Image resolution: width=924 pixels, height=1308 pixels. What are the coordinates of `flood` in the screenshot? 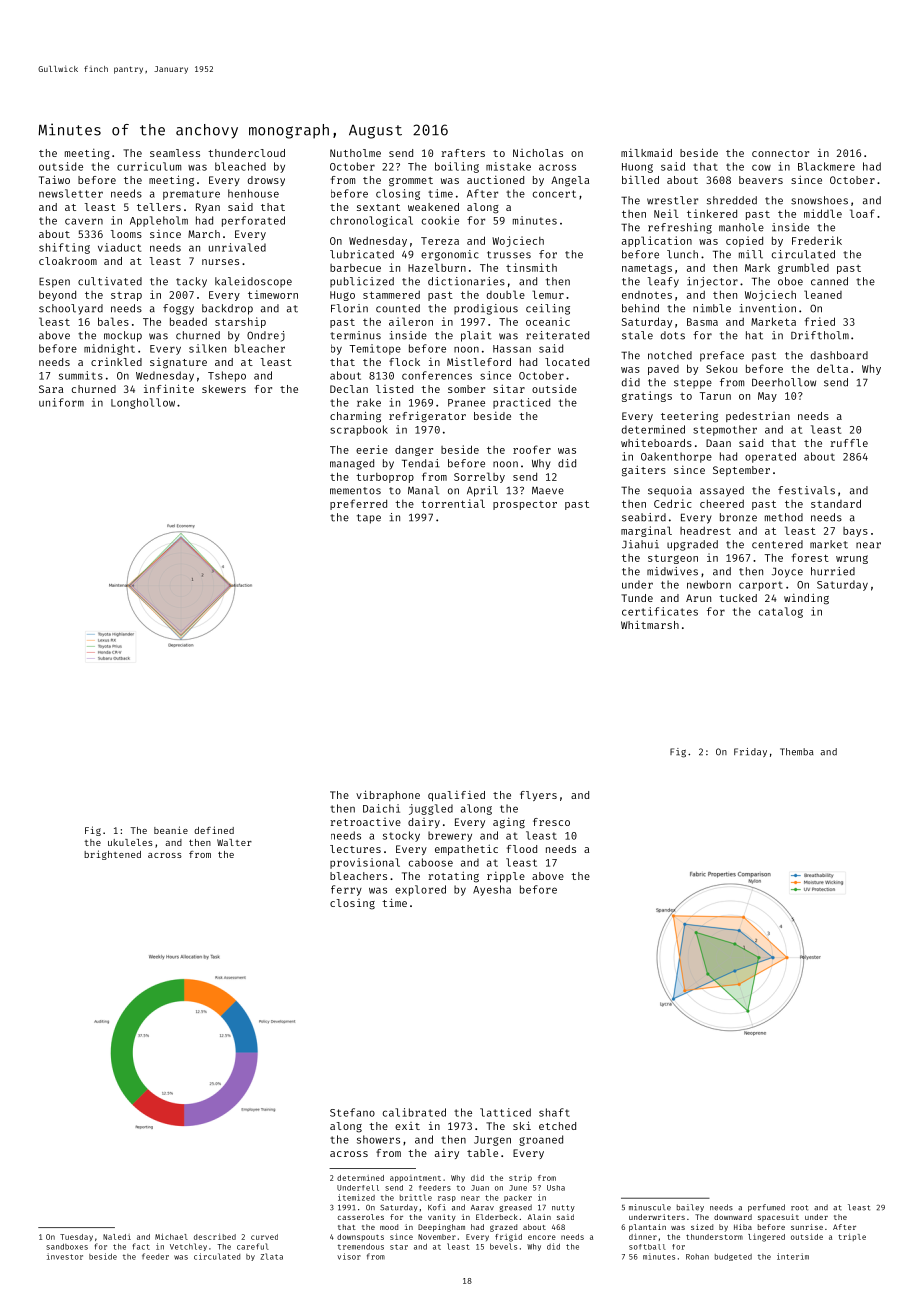 It's located at (522, 849).
